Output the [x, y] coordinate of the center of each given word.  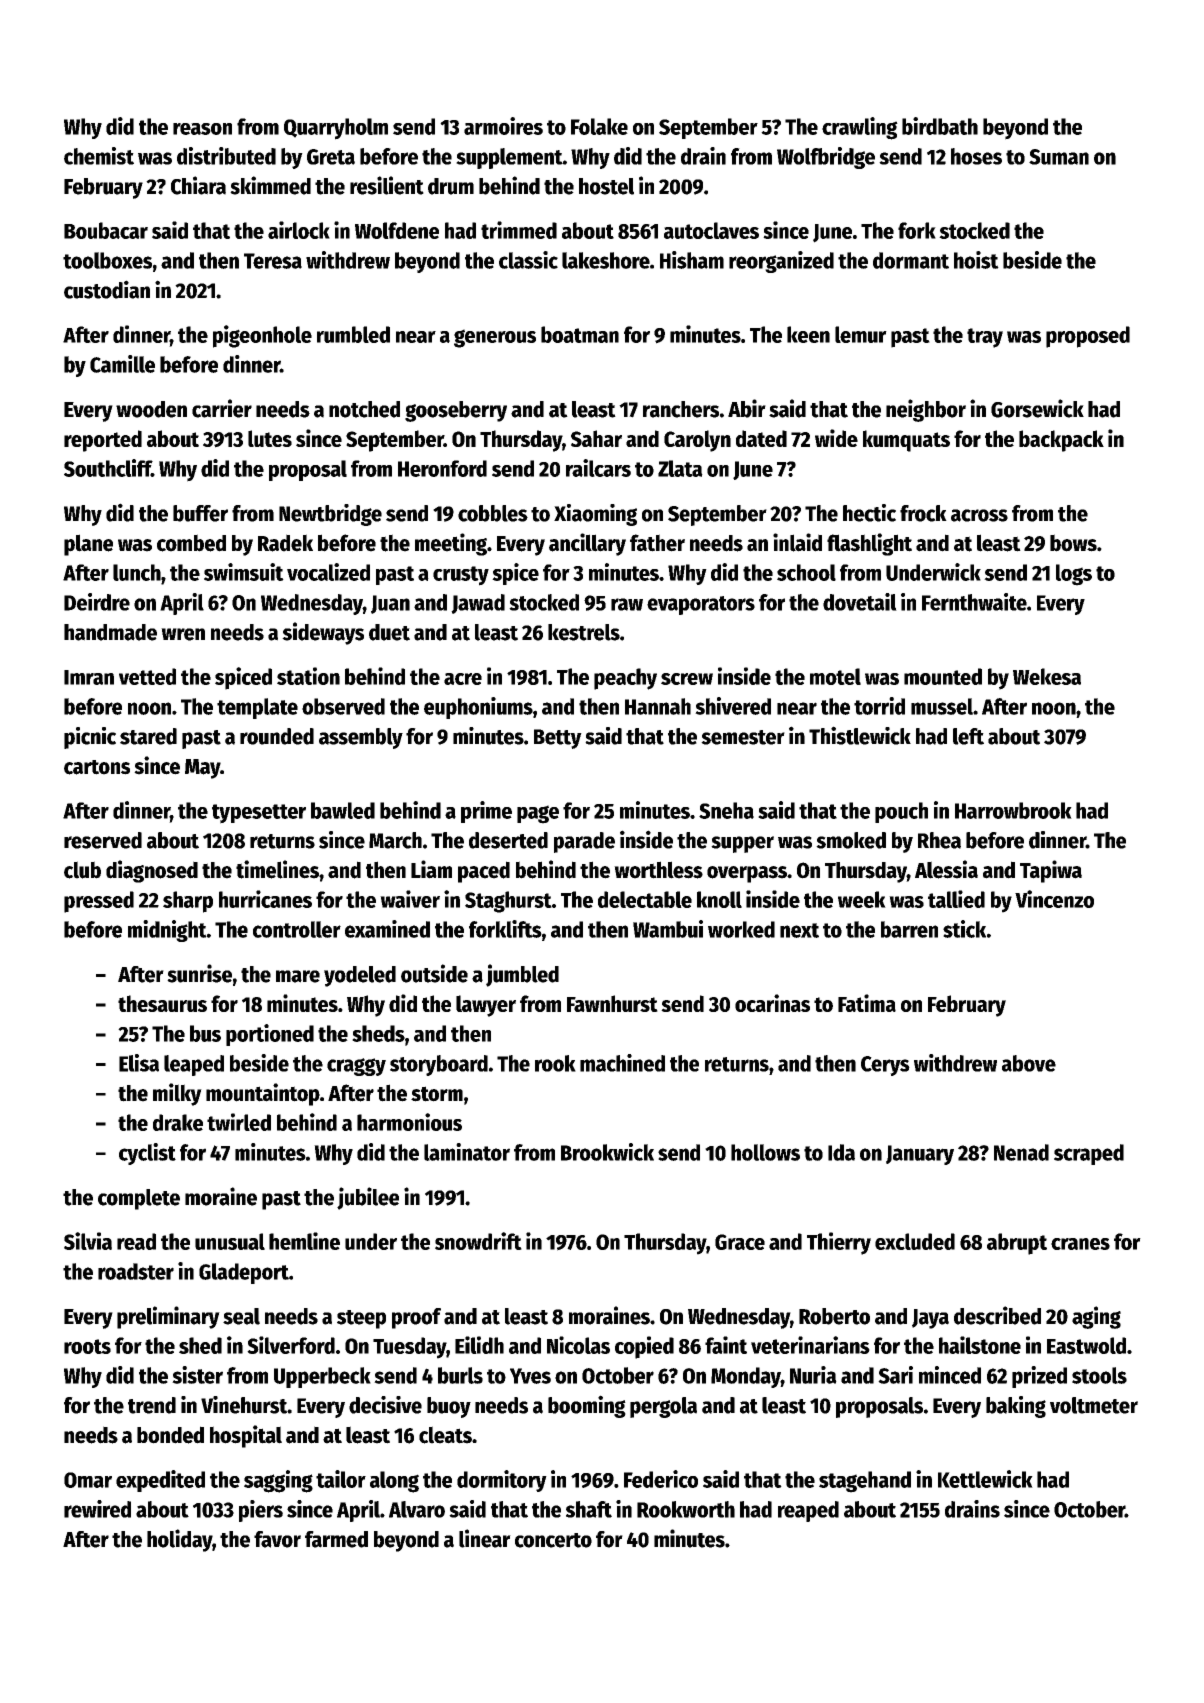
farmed [336, 1539]
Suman [1059, 157]
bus [205, 1033]
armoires [503, 126]
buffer [200, 513]
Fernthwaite [974, 602]
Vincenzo [1054, 899]
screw [687, 679]
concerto [553, 1540]
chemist [99, 156]
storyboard [439, 1065]
